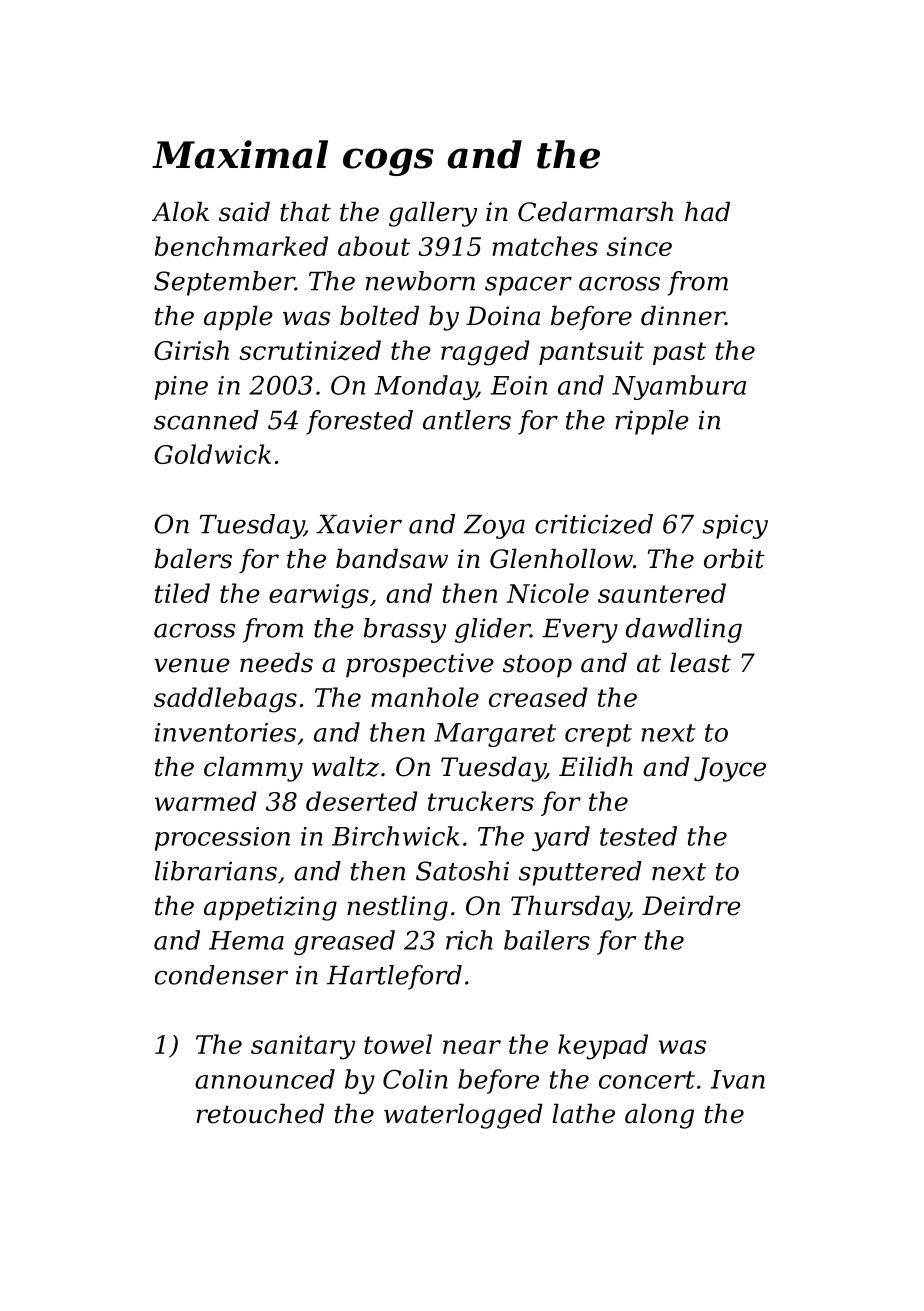 The width and height of the screenshot is (924, 1311). Describe the element at coordinates (561, 558) in the screenshot. I see `Glenhollow` at that location.
